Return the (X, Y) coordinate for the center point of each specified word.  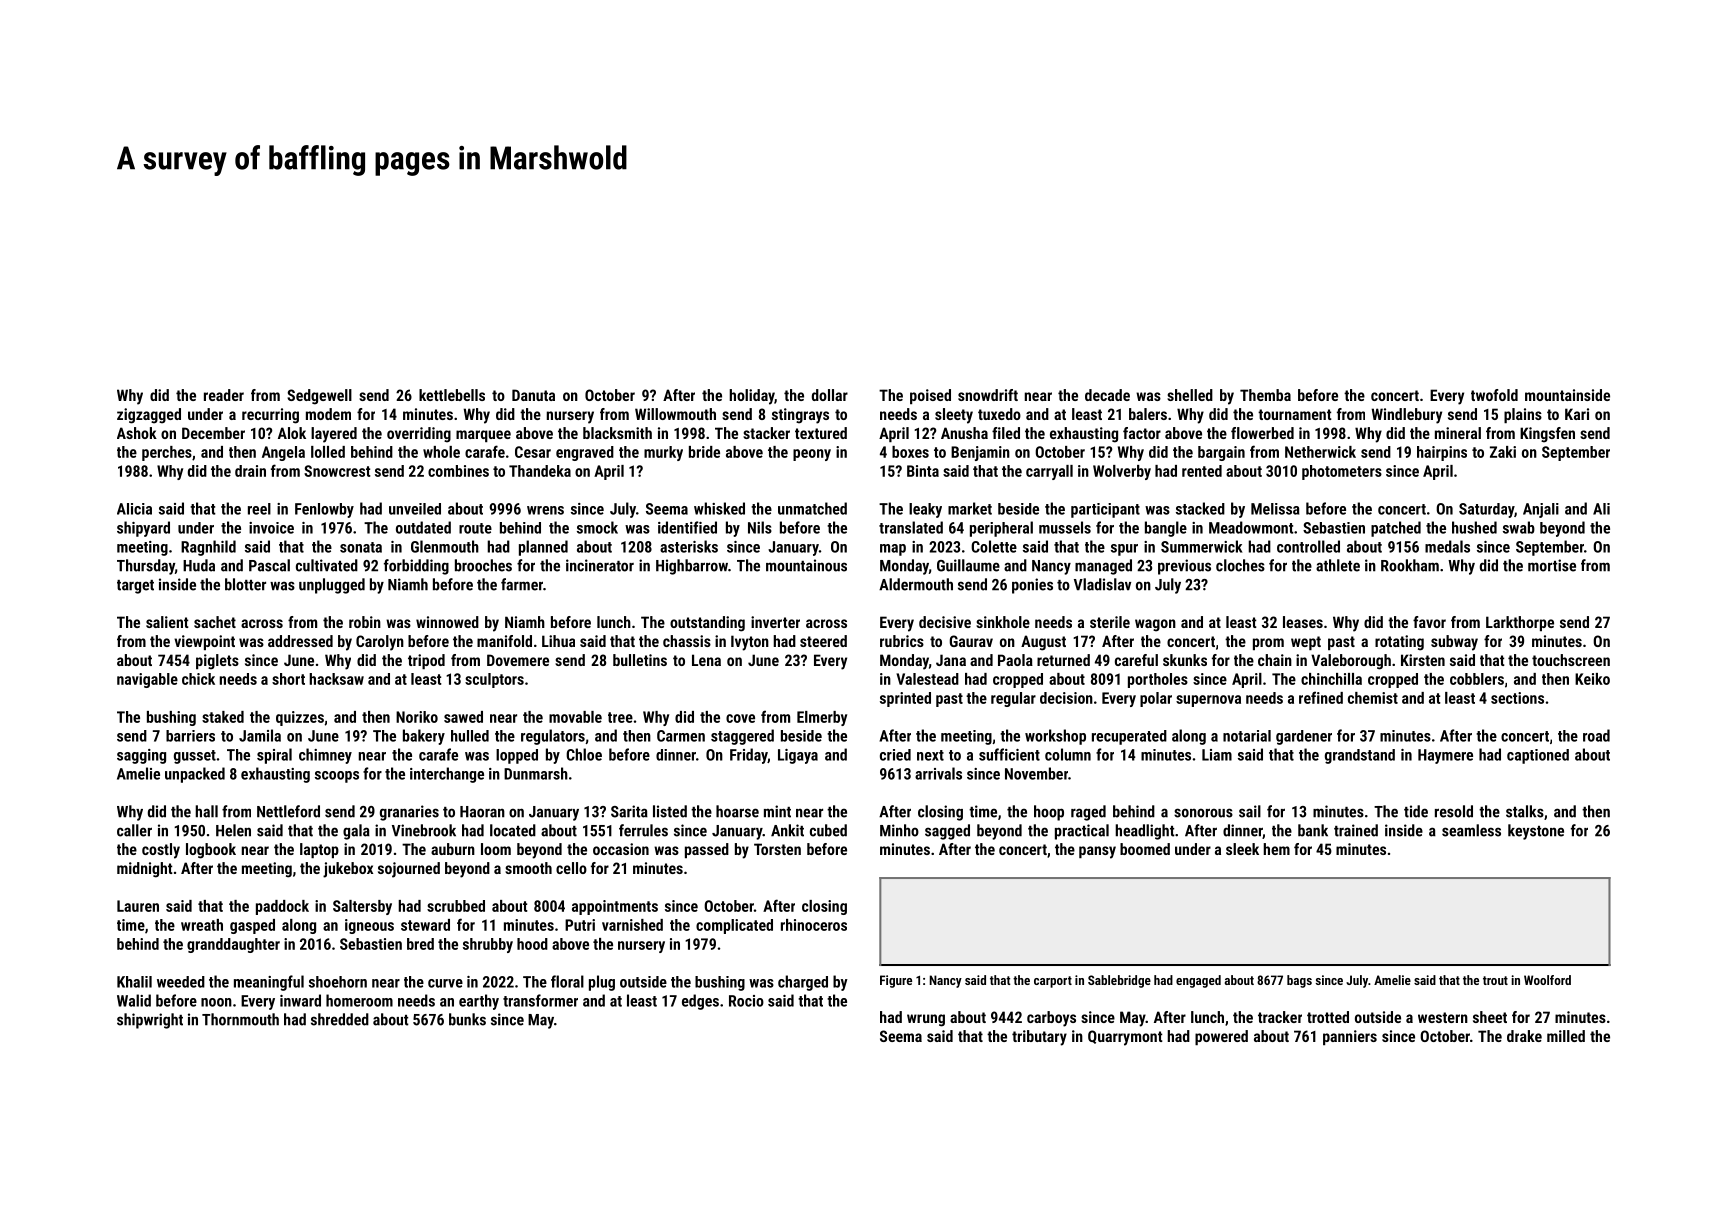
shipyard (143, 529)
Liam (1217, 755)
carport (1053, 982)
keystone (1536, 832)
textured (821, 433)
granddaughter (233, 945)
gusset (195, 757)
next (930, 755)
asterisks (689, 546)
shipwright (150, 1021)
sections (1517, 698)
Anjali (1541, 510)
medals (1447, 546)
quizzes (300, 718)
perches (167, 453)
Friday (749, 756)
